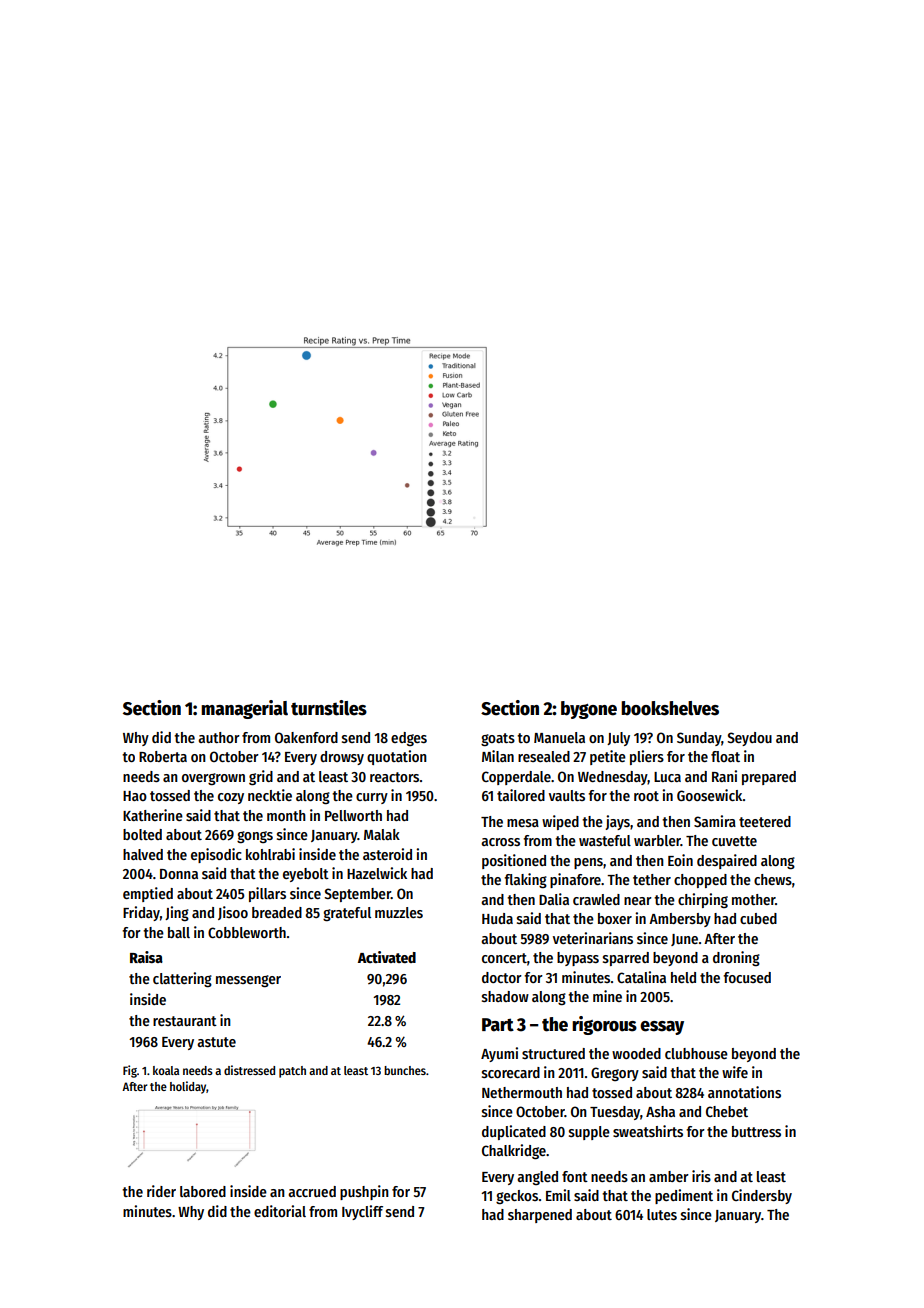  What do you see at coordinates (280, 1211) in the image?
I see `editorial` at bounding box center [280, 1211].
